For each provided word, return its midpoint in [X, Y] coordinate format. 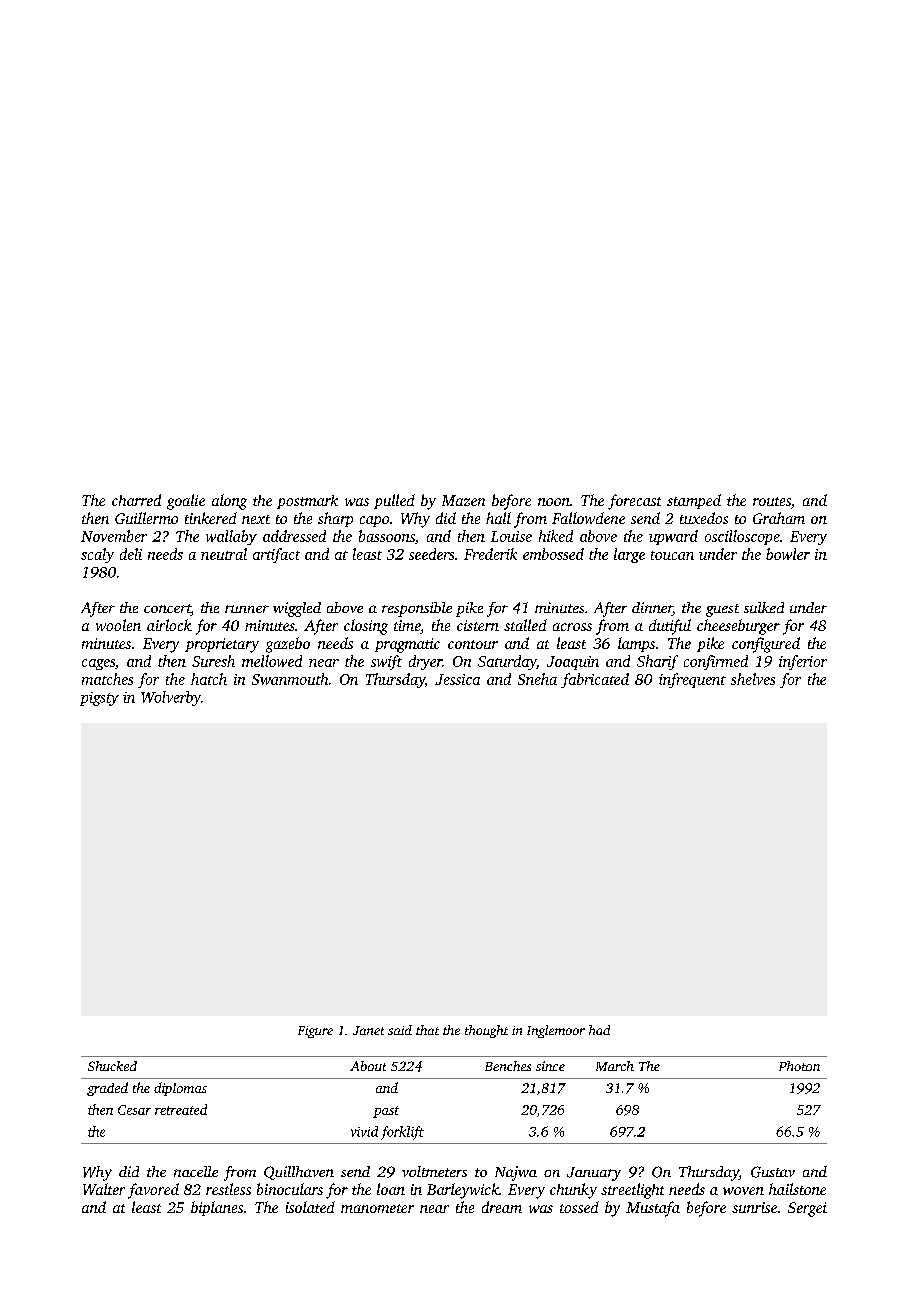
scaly [97, 555]
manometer [377, 1208]
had [599, 1030]
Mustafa [653, 1209]
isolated [310, 1207]
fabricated [595, 680]
